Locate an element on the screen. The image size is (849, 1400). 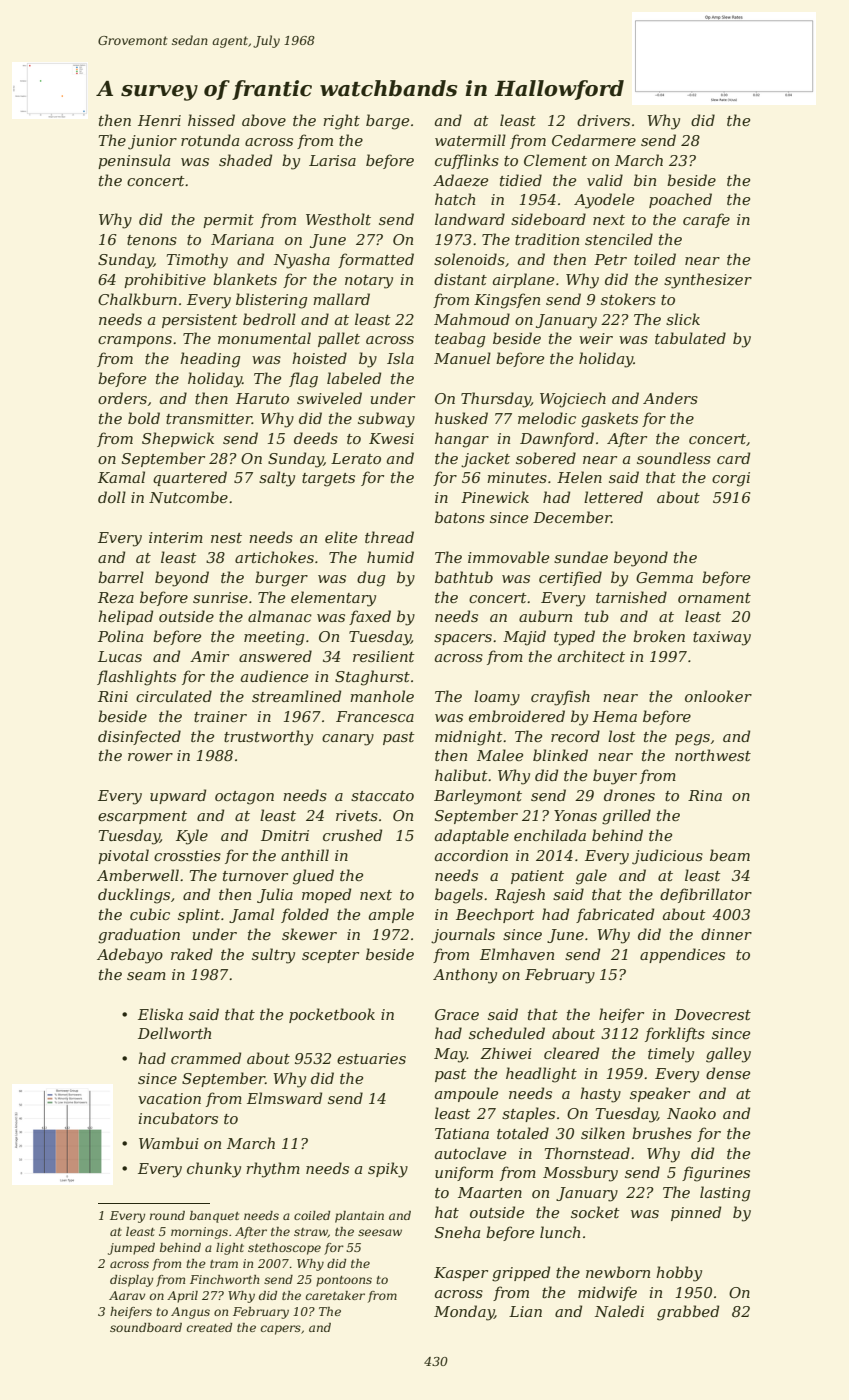
above is located at coordinates (264, 120).
